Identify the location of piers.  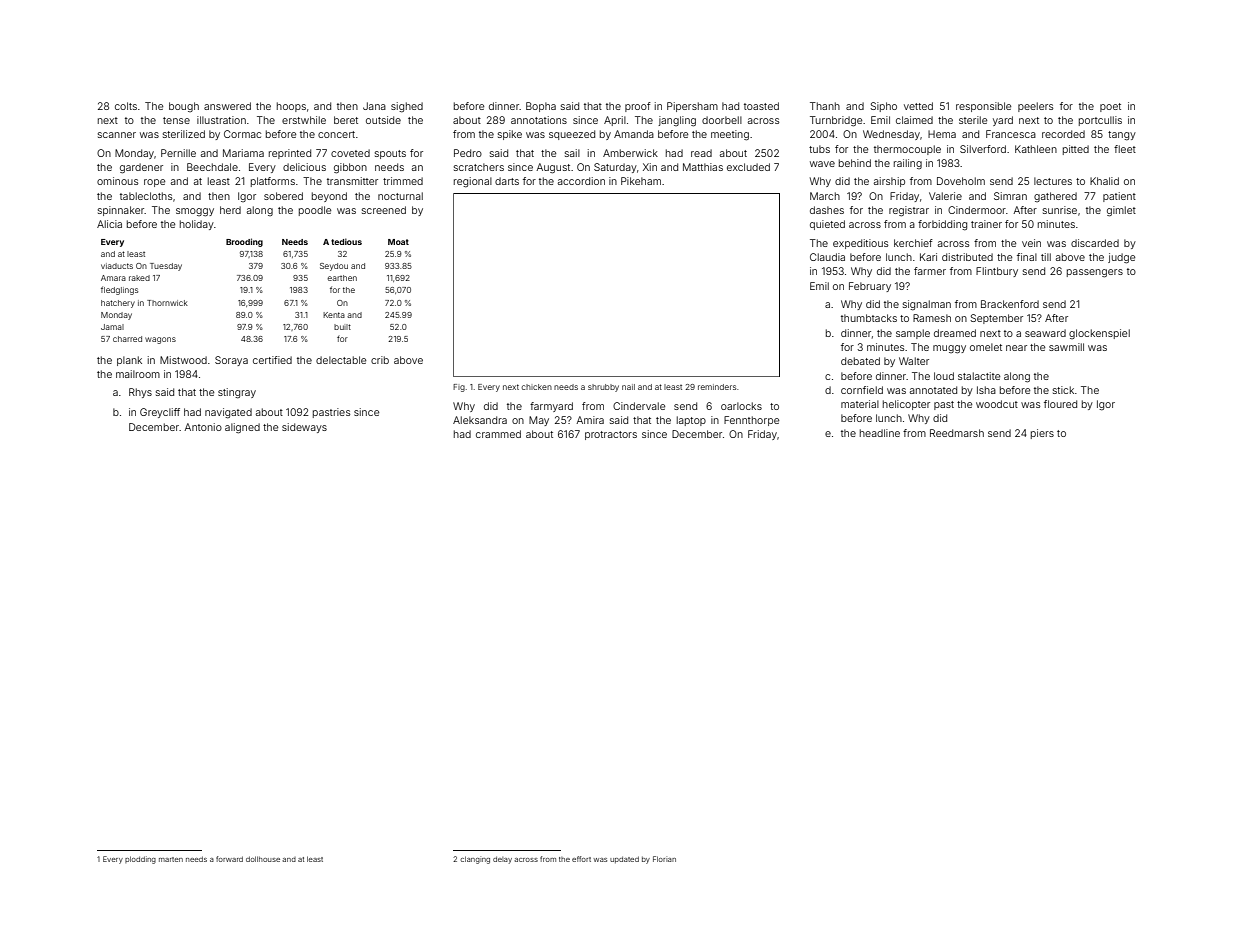
(1042, 434).
